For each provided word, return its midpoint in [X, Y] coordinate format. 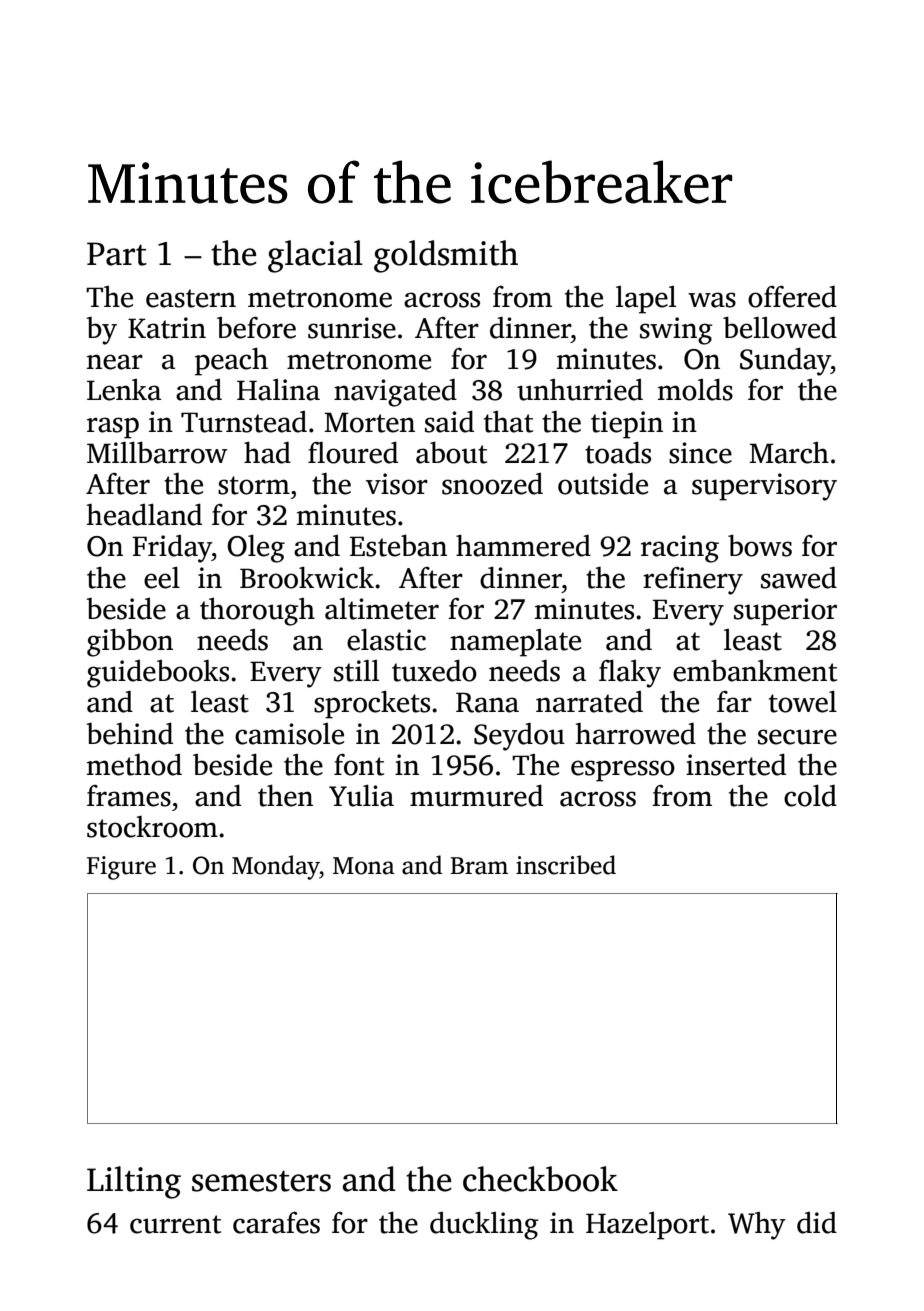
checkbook [540, 1179]
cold [810, 795]
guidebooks [158, 674]
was [712, 300]
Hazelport [647, 1226]
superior [785, 612]
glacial [315, 256]
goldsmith [446, 256]
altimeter [382, 609]
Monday [276, 867]
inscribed [566, 865]
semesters [261, 1181]
